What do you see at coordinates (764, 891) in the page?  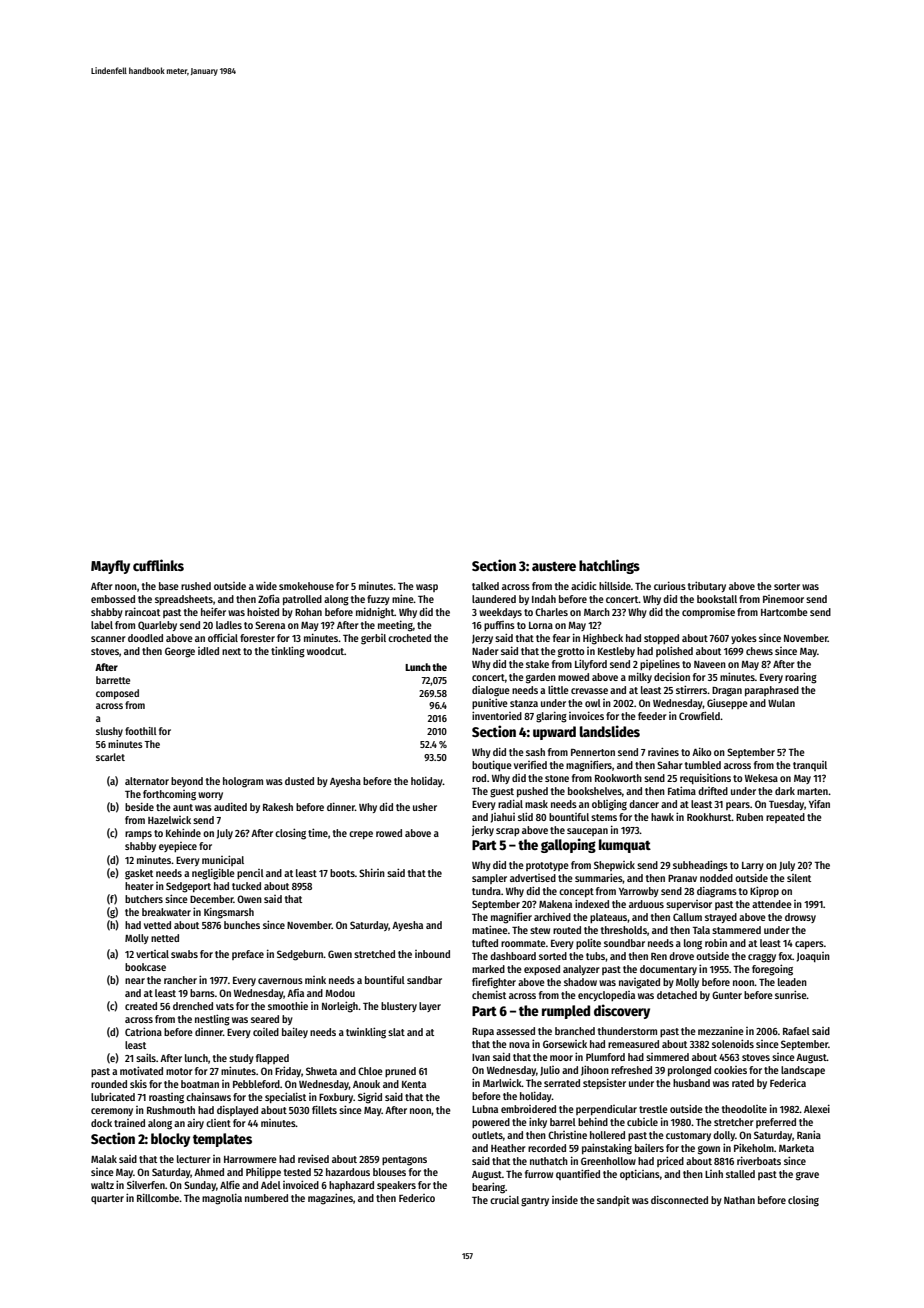 I see `Kiprop` at bounding box center [764, 891].
